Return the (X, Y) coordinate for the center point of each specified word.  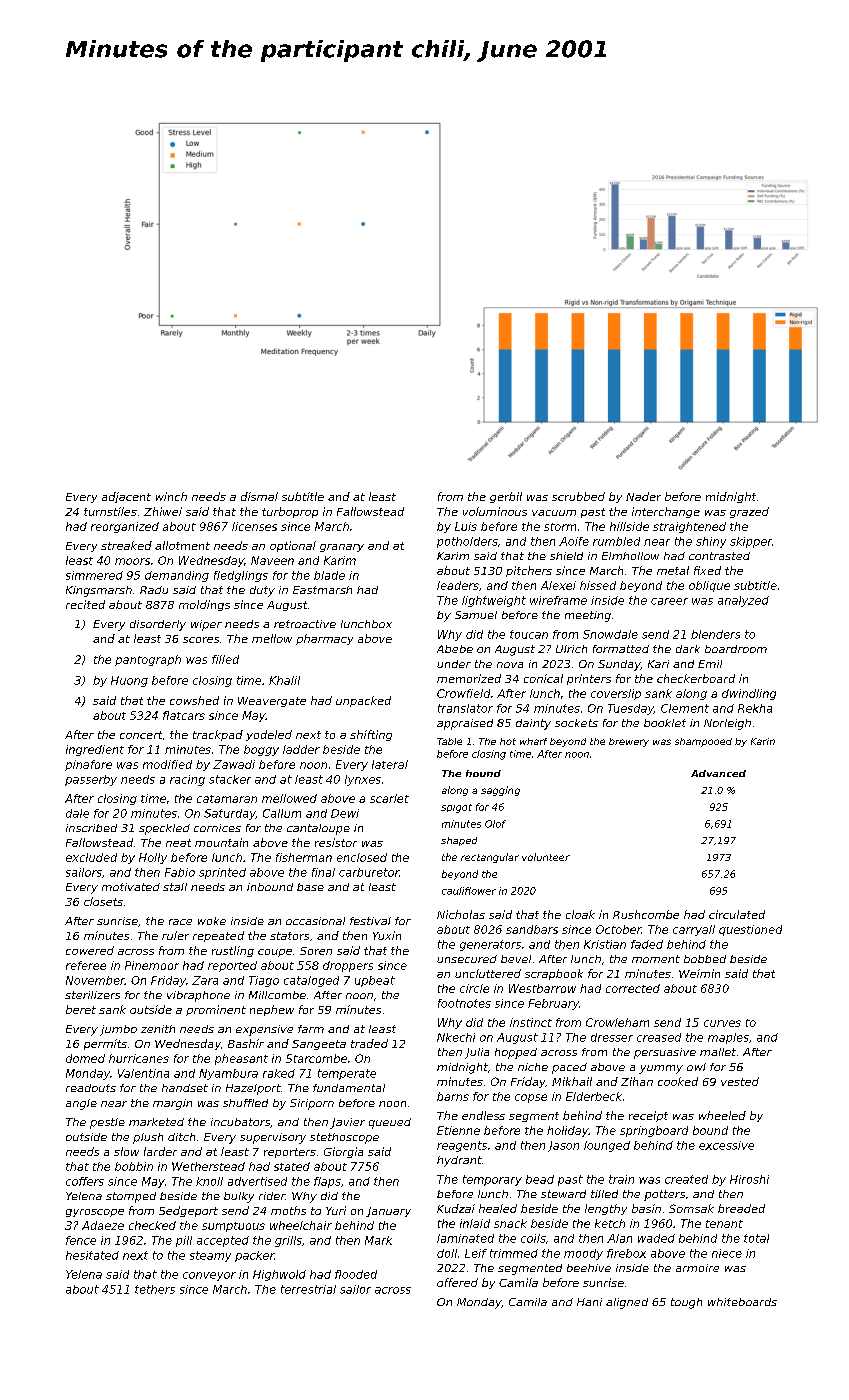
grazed (749, 512)
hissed (598, 585)
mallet (718, 1052)
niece (727, 1253)
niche (533, 1067)
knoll (209, 1181)
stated (292, 1166)
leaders (458, 585)
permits (105, 1044)
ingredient (95, 750)
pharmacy (324, 639)
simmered (94, 575)
